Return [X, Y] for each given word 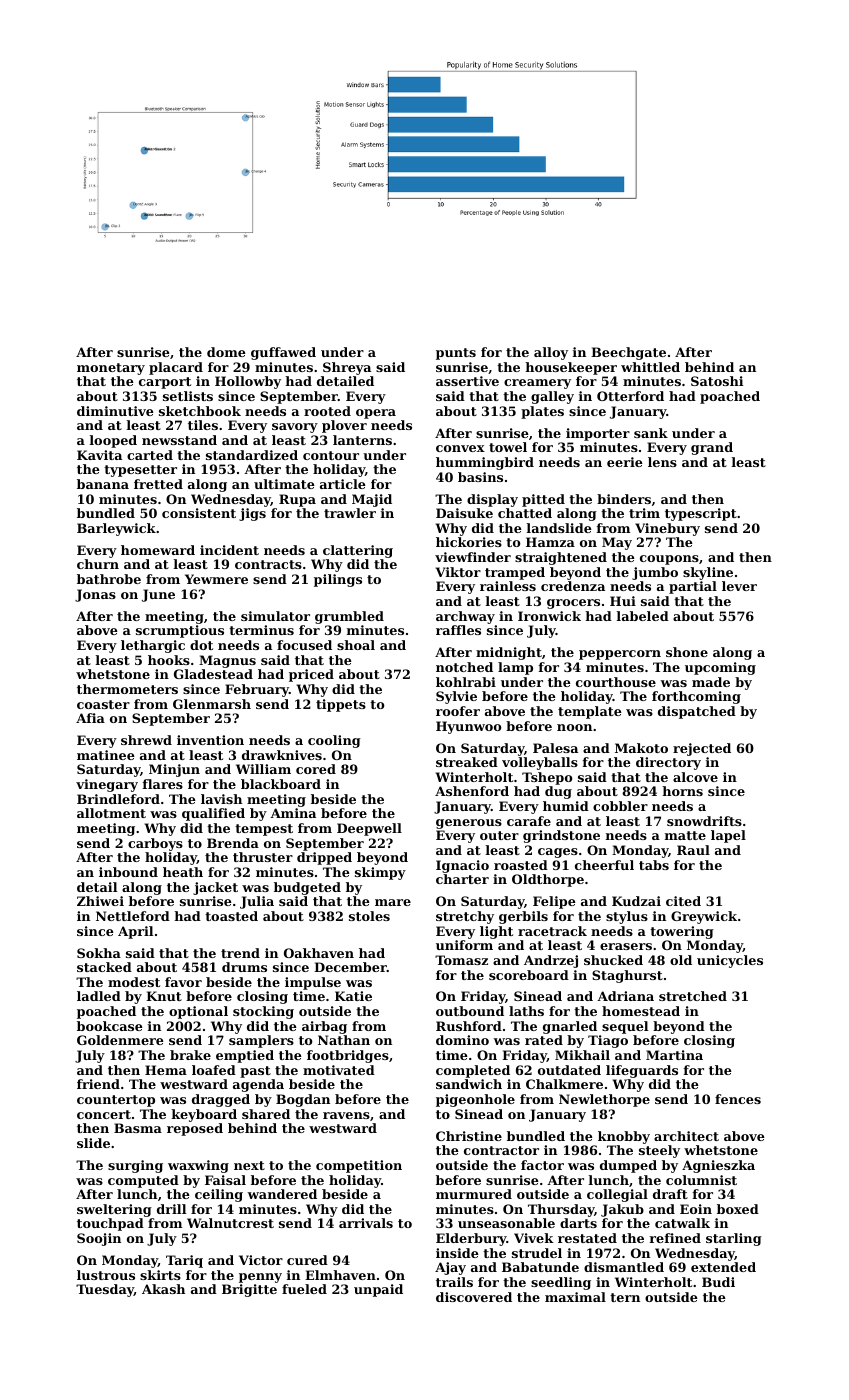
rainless [508, 586]
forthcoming [696, 697]
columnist [701, 1180]
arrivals [366, 1223]
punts [456, 354]
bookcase [110, 1026]
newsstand [179, 440]
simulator [275, 616]
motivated [339, 1070]
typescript [701, 514]
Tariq [184, 1261]
